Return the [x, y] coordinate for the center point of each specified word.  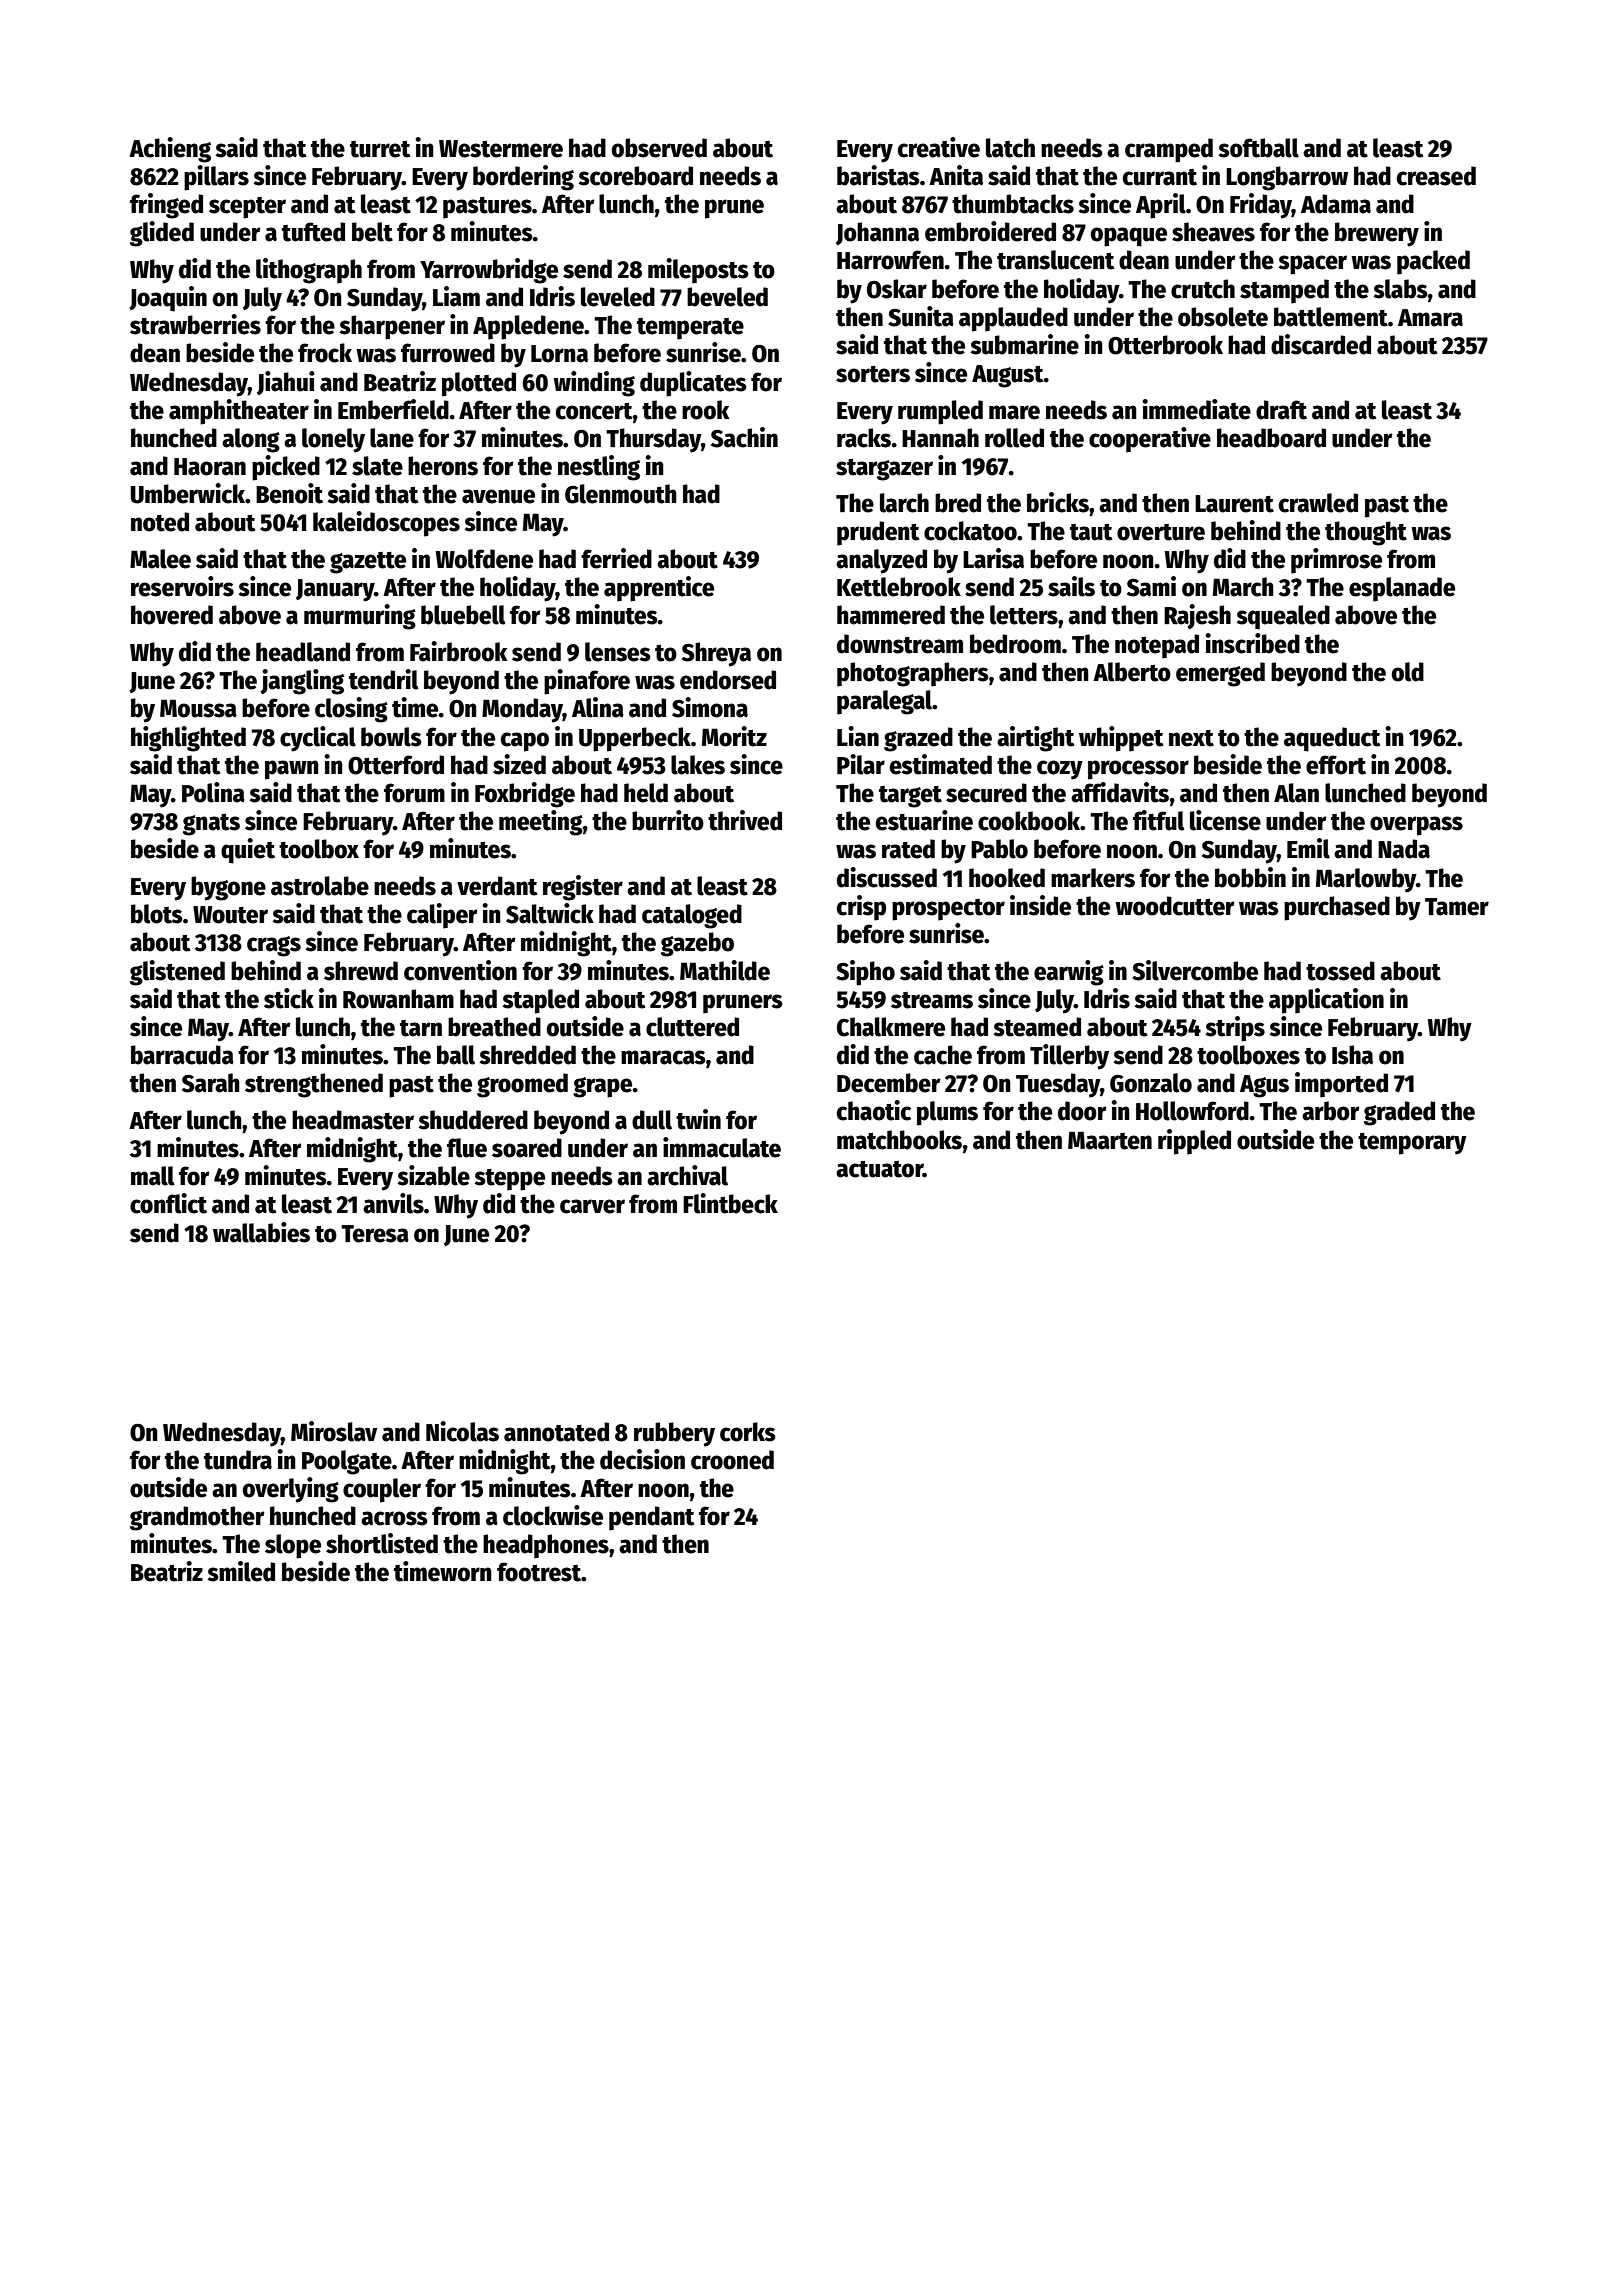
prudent [878, 533]
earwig [1069, 973]
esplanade [1402, 589]
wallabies [261, 1232]
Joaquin [168, 299]
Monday [522, 710]
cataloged [692, 916]
